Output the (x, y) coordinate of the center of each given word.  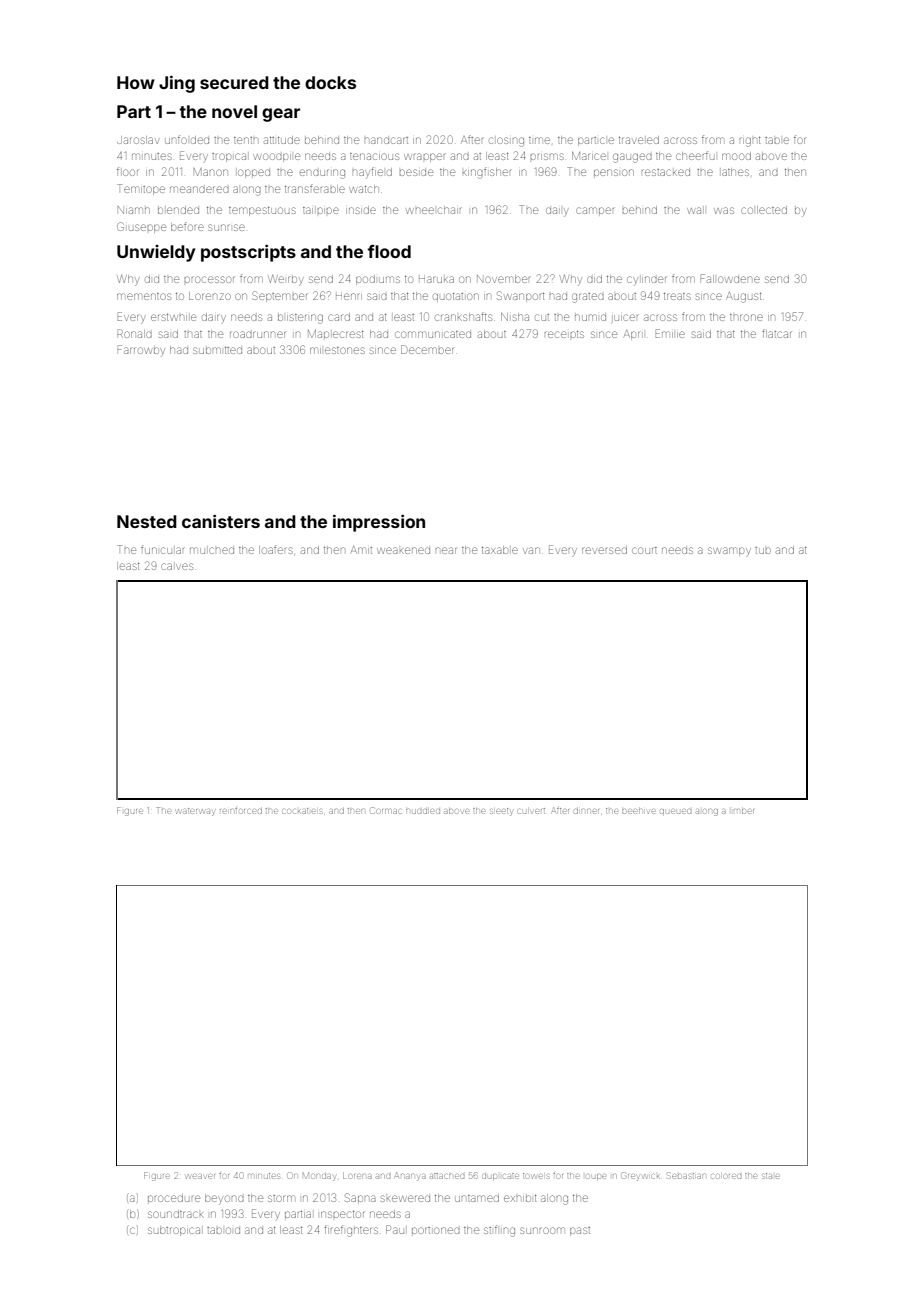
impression (379, 523)
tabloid (223, 1230)
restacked (666, 172)
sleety (501, 812)
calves (177, 566)
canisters (221, 521)
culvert (531, 811)
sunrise (226, 227)
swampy (729, 551)
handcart (386, 140)
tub (763, 550)
